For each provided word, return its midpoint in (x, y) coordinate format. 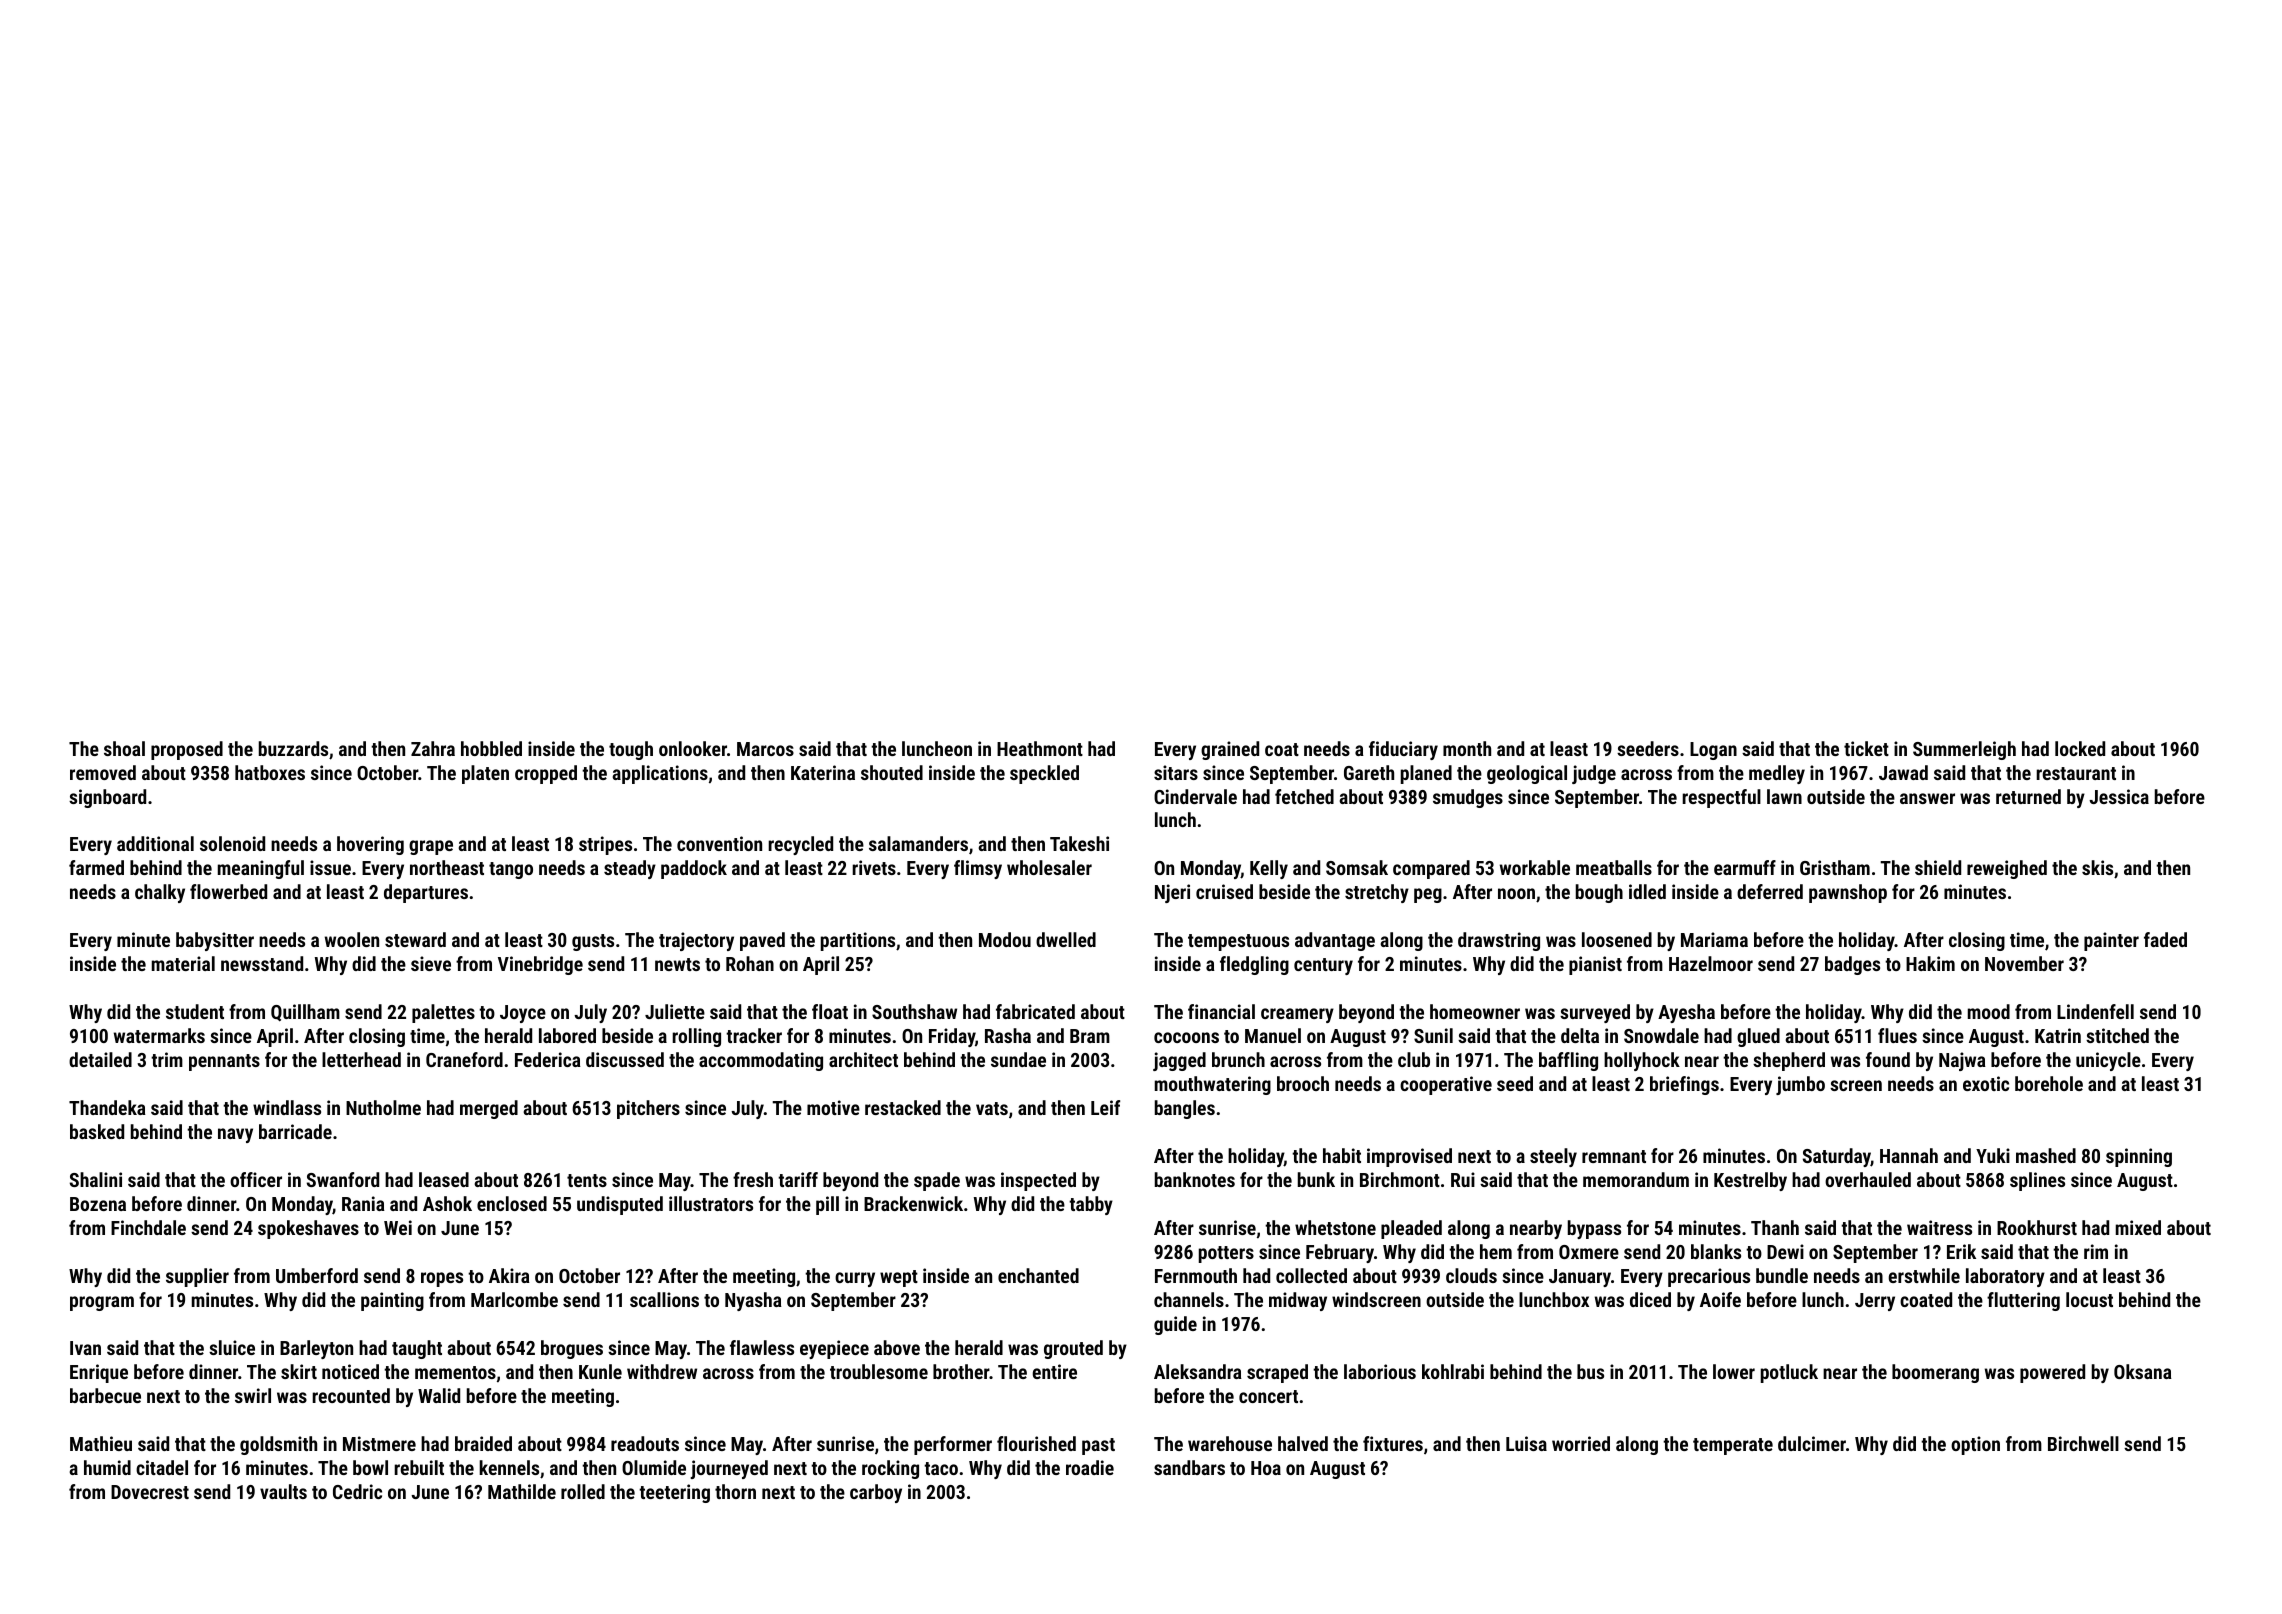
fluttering (2023, 1301)
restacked (903, 1107)
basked (97, 1131)
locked (2080, 748)
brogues (572, 1349)
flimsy (978, 869)
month (1467, 748)
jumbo (1800, 1085)
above (897, 1347)
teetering (674, 1493)
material (183, 963)
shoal (124, 748)
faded (2165, 939)
